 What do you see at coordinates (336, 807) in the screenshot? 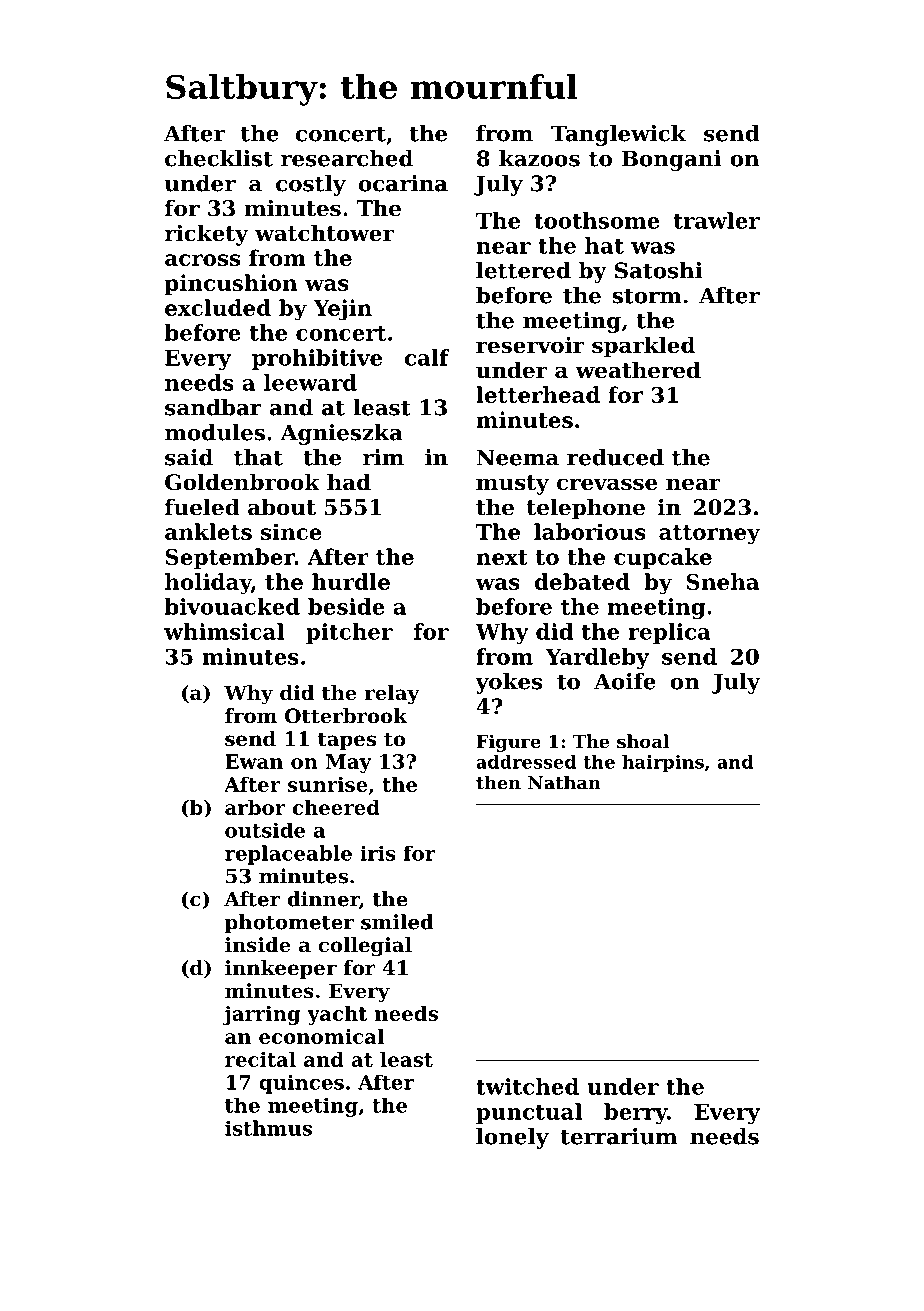
I see `cheered` at bounding box center [336, 807].
